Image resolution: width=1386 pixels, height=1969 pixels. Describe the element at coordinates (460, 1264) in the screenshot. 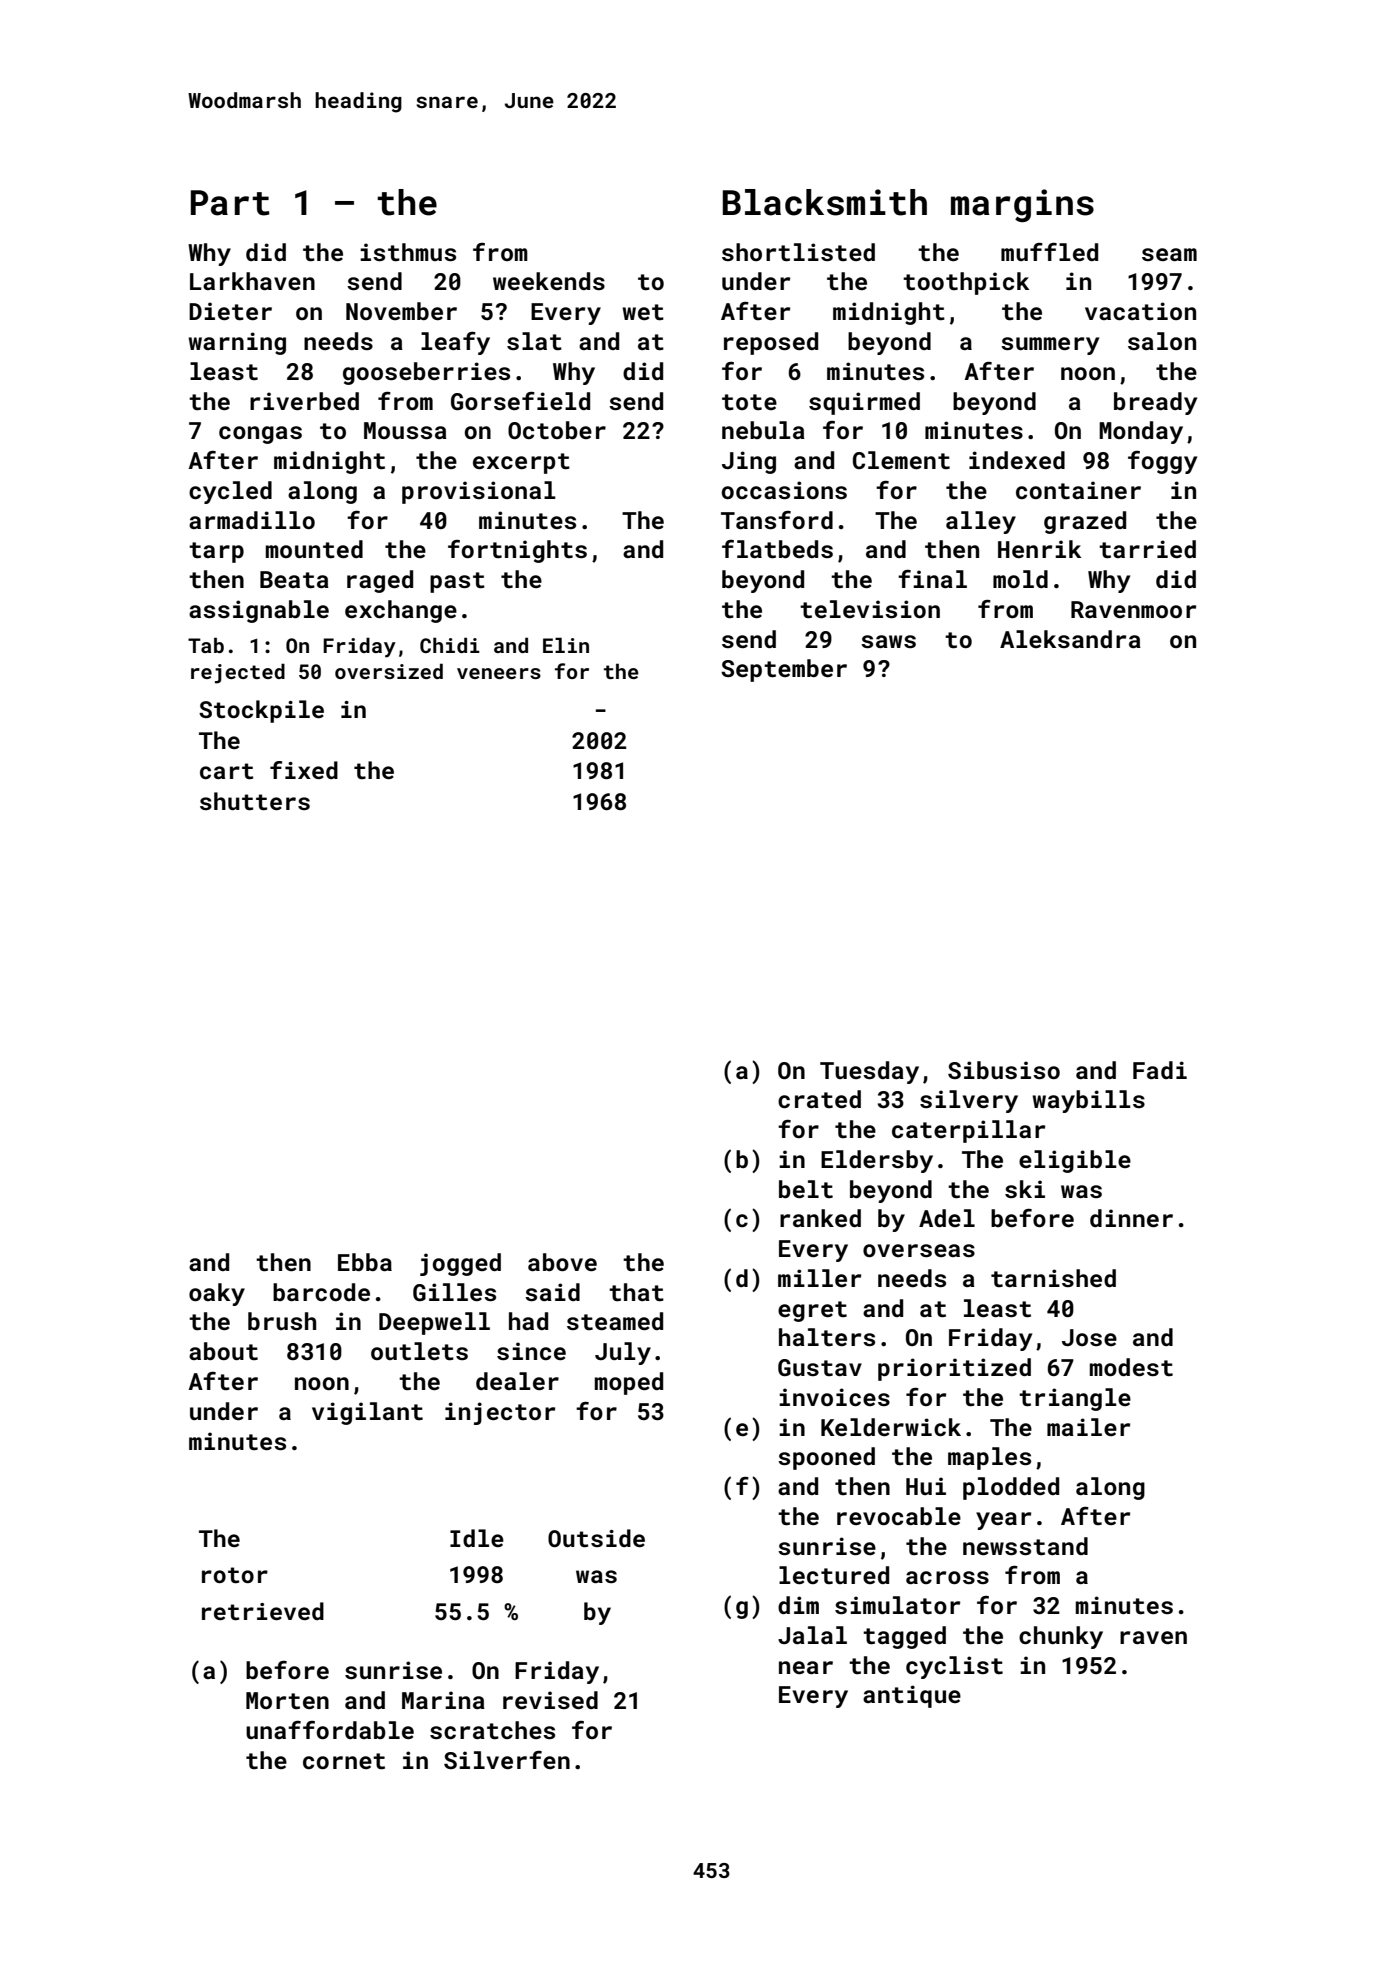

I see `jogged` at that location.
